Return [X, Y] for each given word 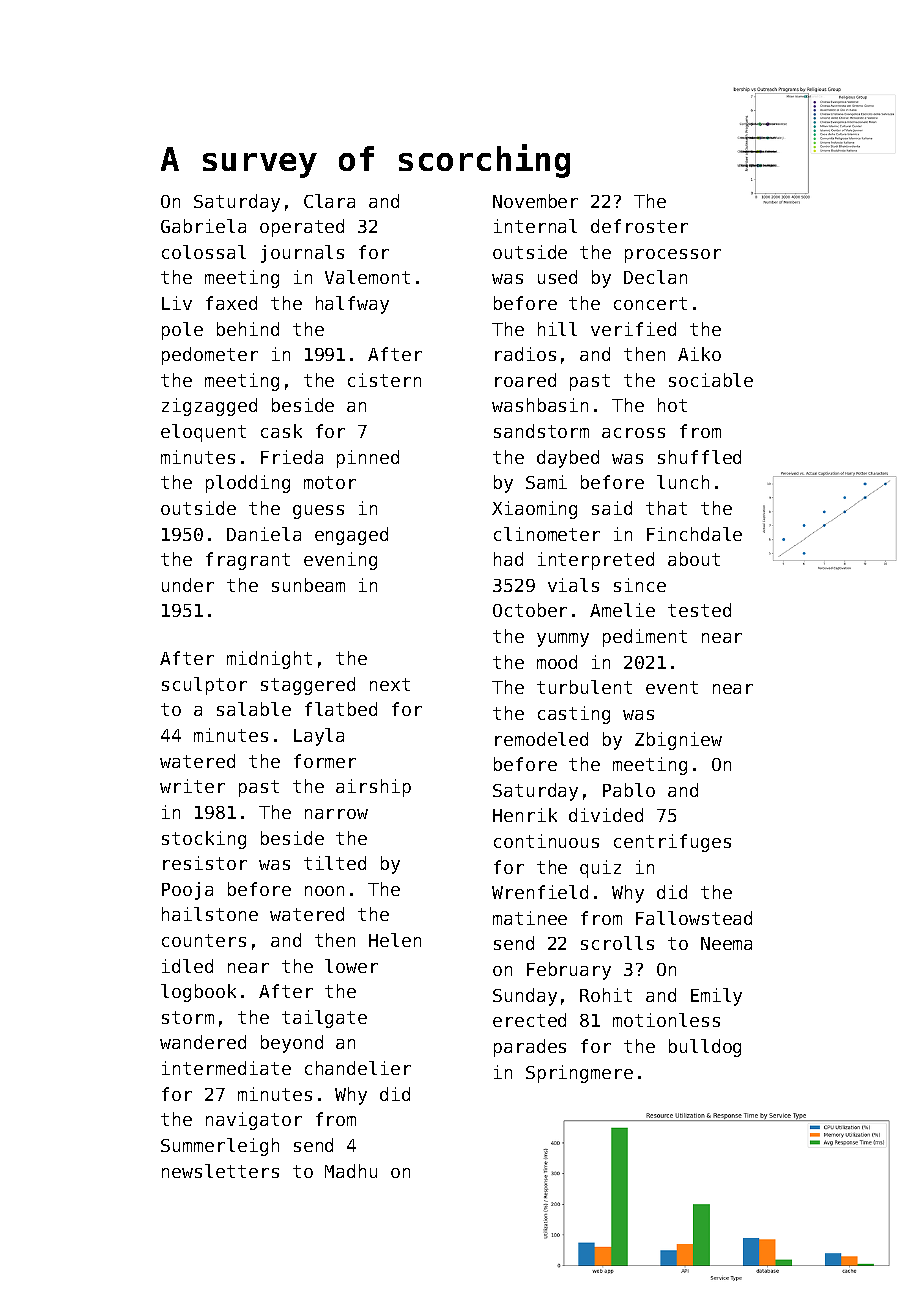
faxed [231, 303]
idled [187, 966]
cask [281, 431]
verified [633, 329]
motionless [666, 1020]
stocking [204, 840]
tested [699, 610]
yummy [563, 640]
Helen [395, 940]
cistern [384, 380]
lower [351, 966]
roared [525, 380]
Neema [726, 943]
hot [672, 405]
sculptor [204, 686]
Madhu [351, 1171]
